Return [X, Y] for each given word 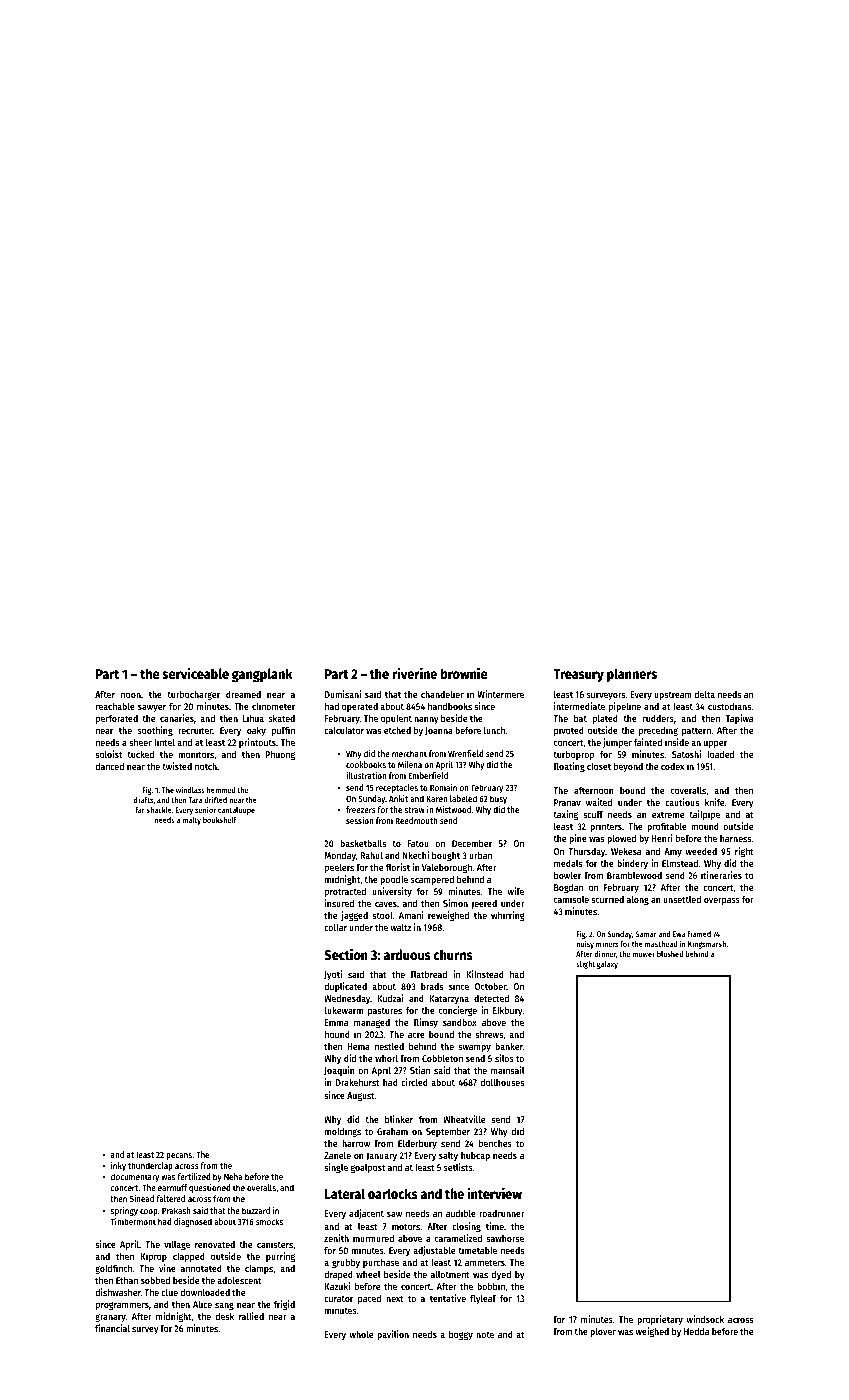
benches [495, 1143]
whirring [508, 916]
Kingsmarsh [707, 945]
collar [335, 927]
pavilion [393, 1335]
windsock [705, 1319]
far [140, 810]
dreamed [243, 694]
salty [448, 1156]
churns [453, 954]
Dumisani [343, 694]
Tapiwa [739, 719]
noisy [585, 945]
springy [124, 1211]
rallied [251, 1316]
